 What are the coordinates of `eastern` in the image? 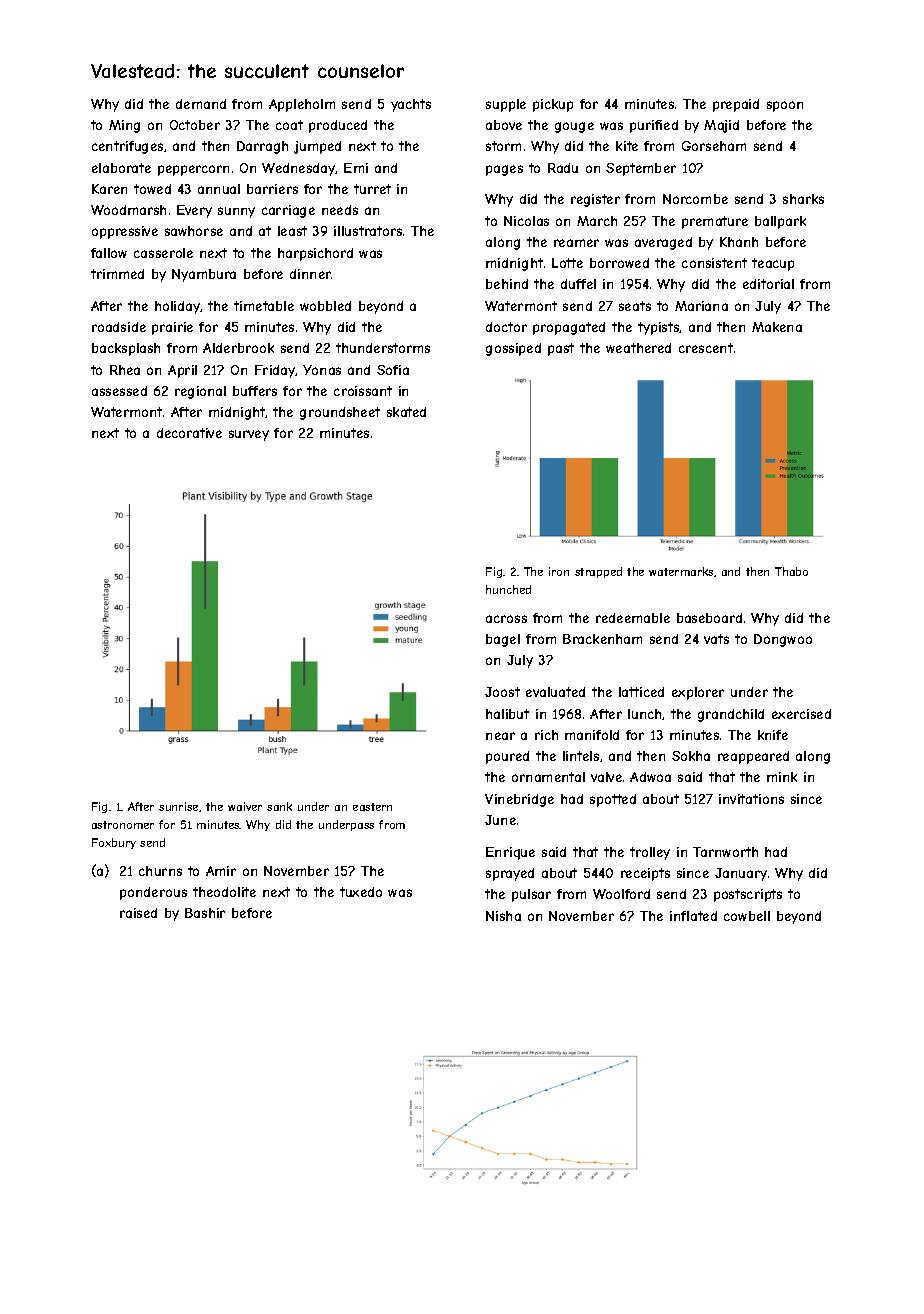 It's located at (372, 807).
